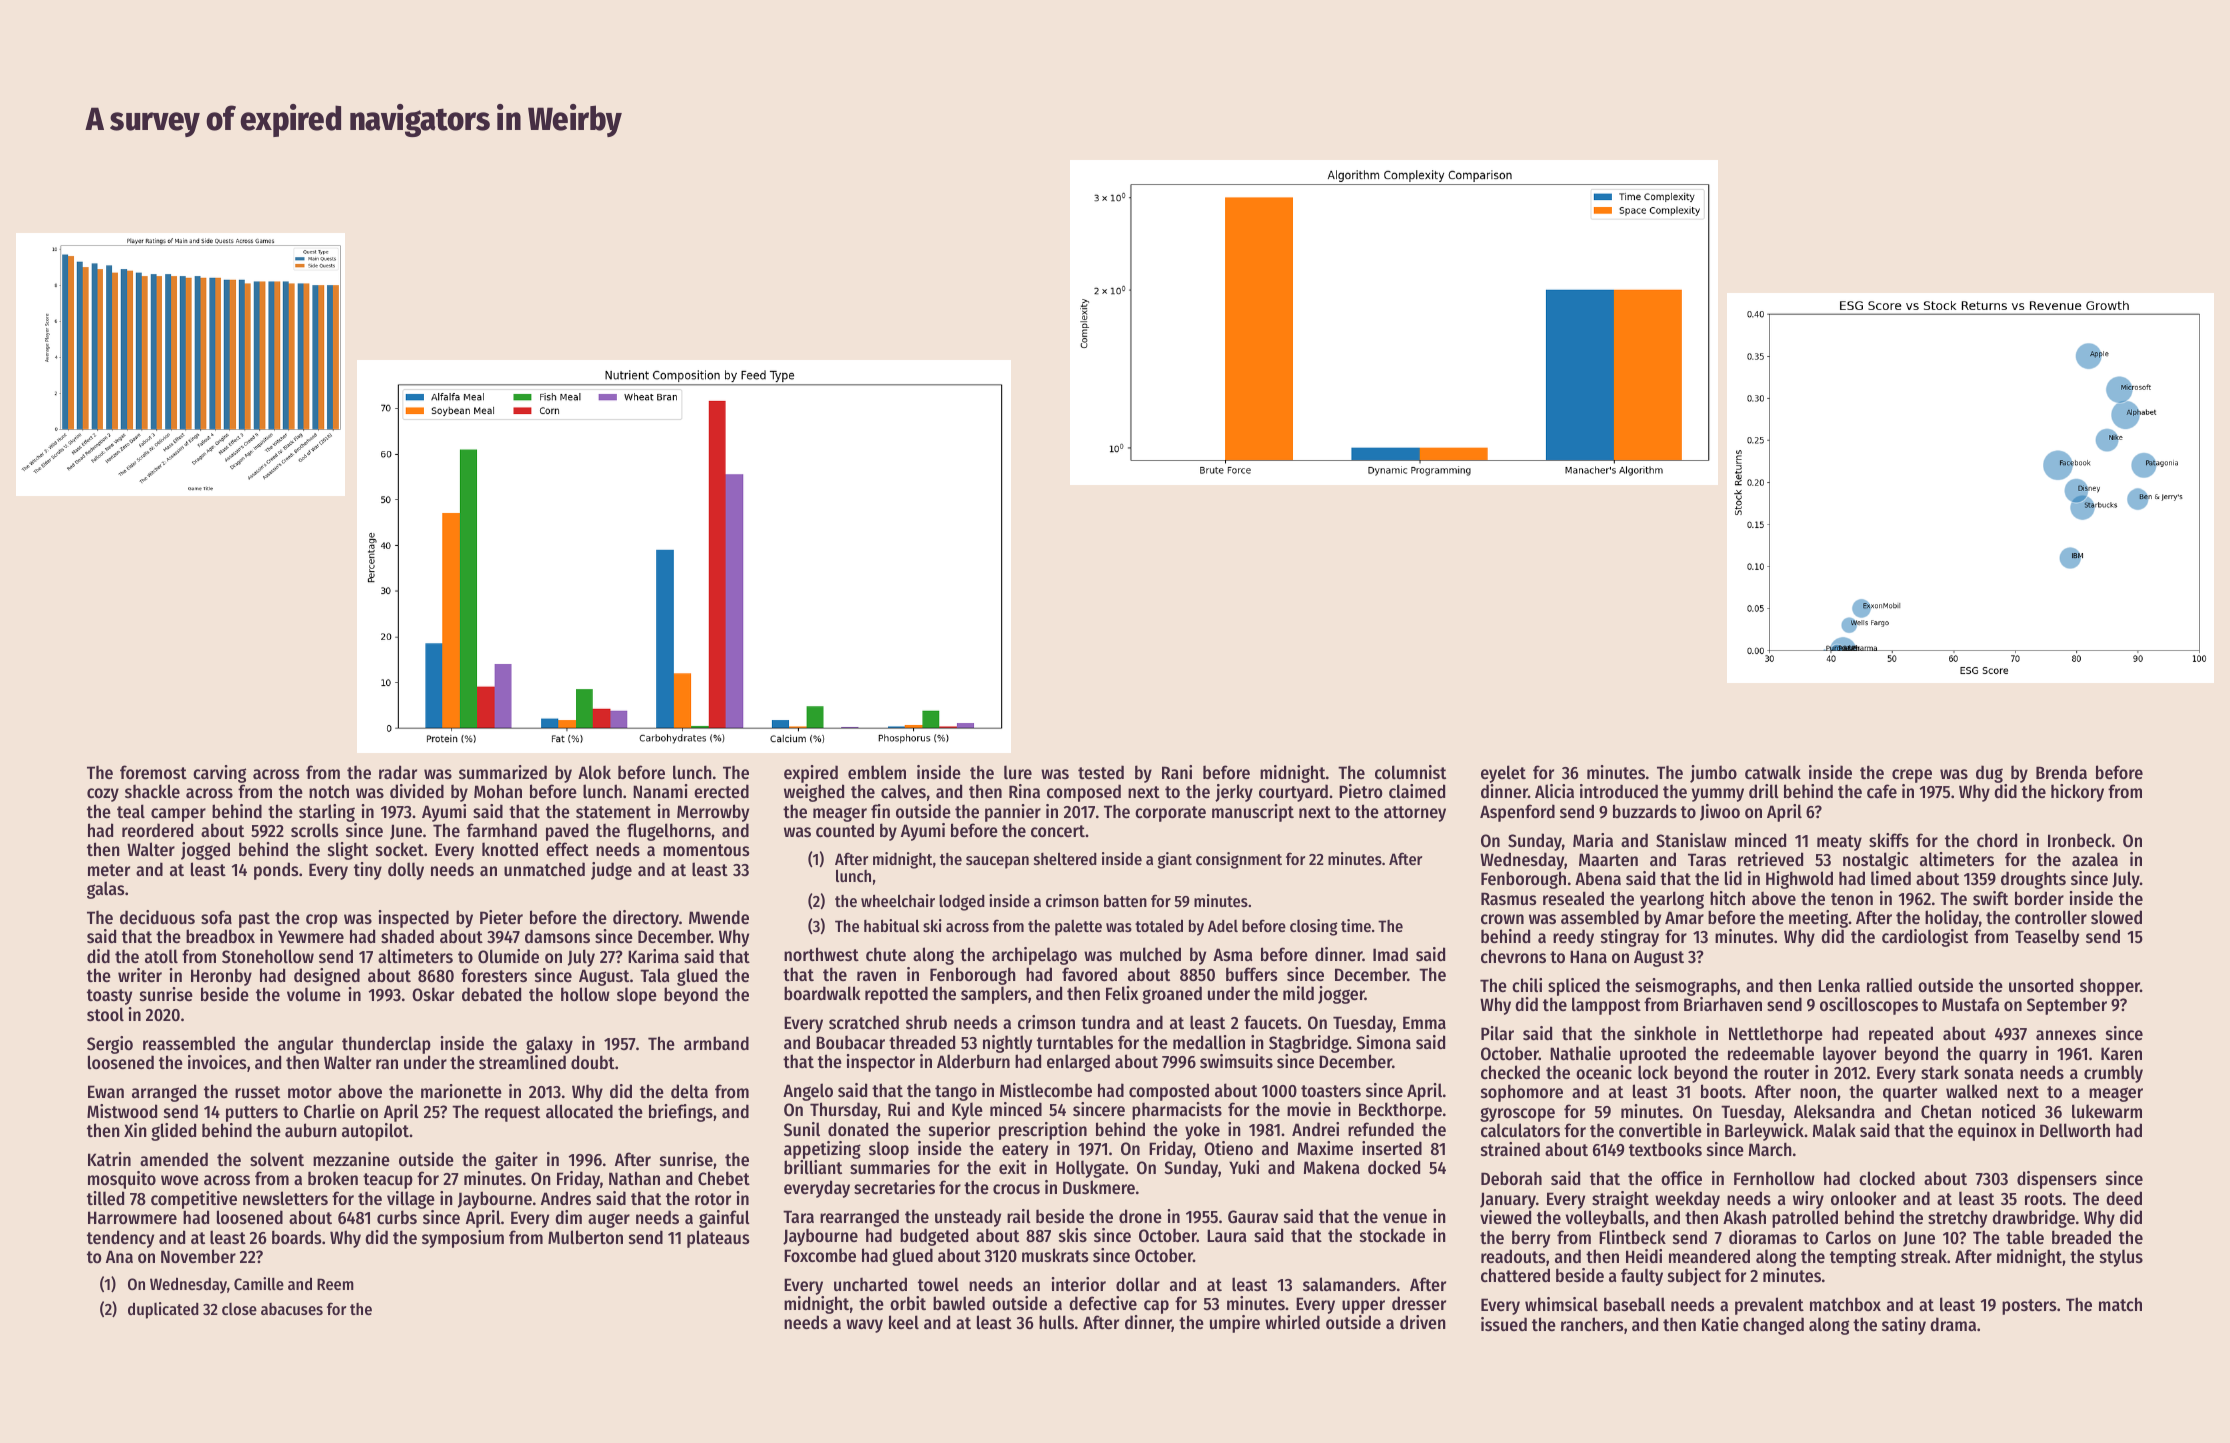 This page has height=1443, width=2230. I want to click on lukewarm, so click(2107, 1111).
